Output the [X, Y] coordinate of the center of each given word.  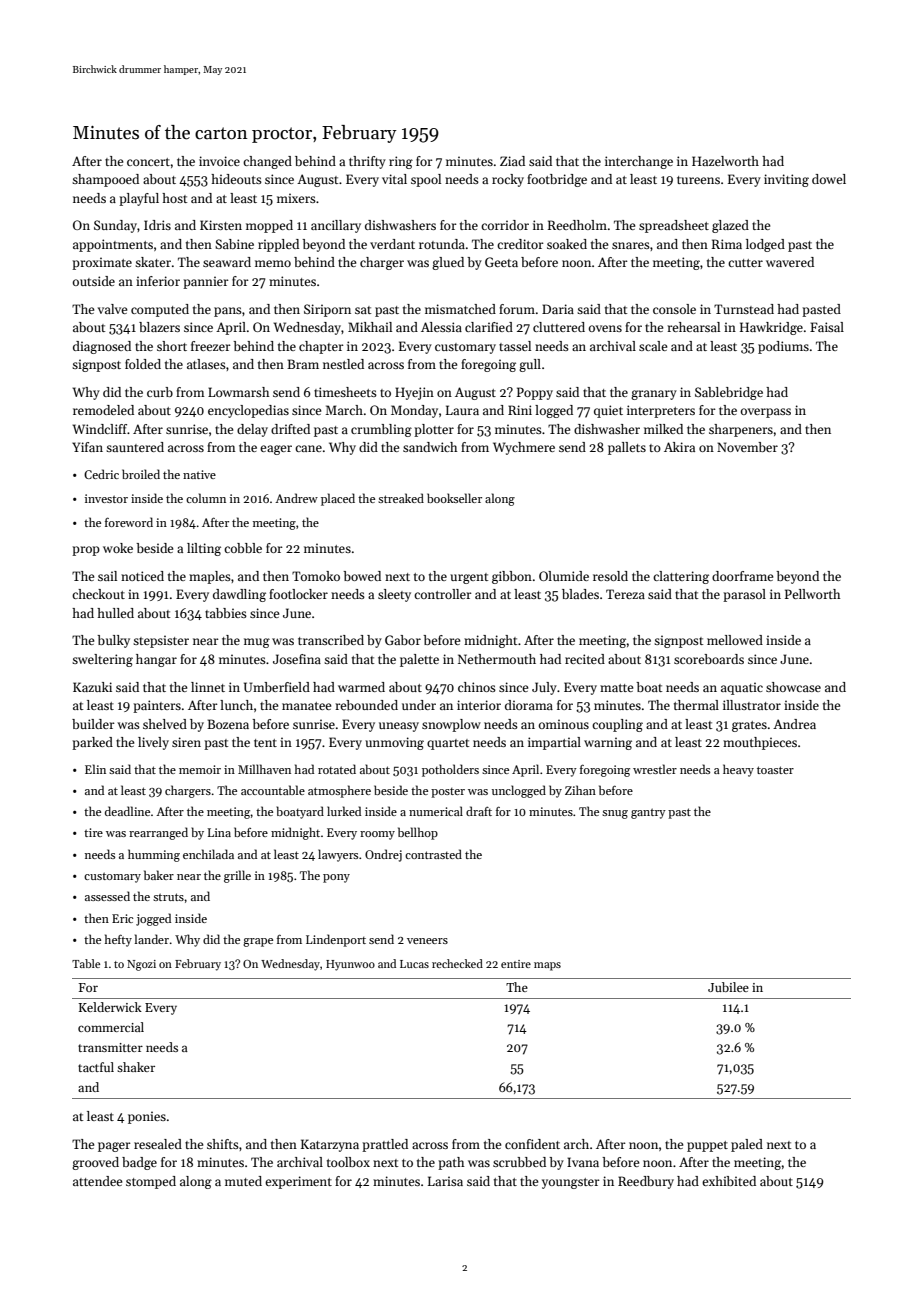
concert [148, 162]
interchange [639, 162]
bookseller [454, 498]
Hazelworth [725, 161]
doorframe [742, 576]
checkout [98, 594]
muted [243, 1181]
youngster [571, 1183]
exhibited [729, 1181]
